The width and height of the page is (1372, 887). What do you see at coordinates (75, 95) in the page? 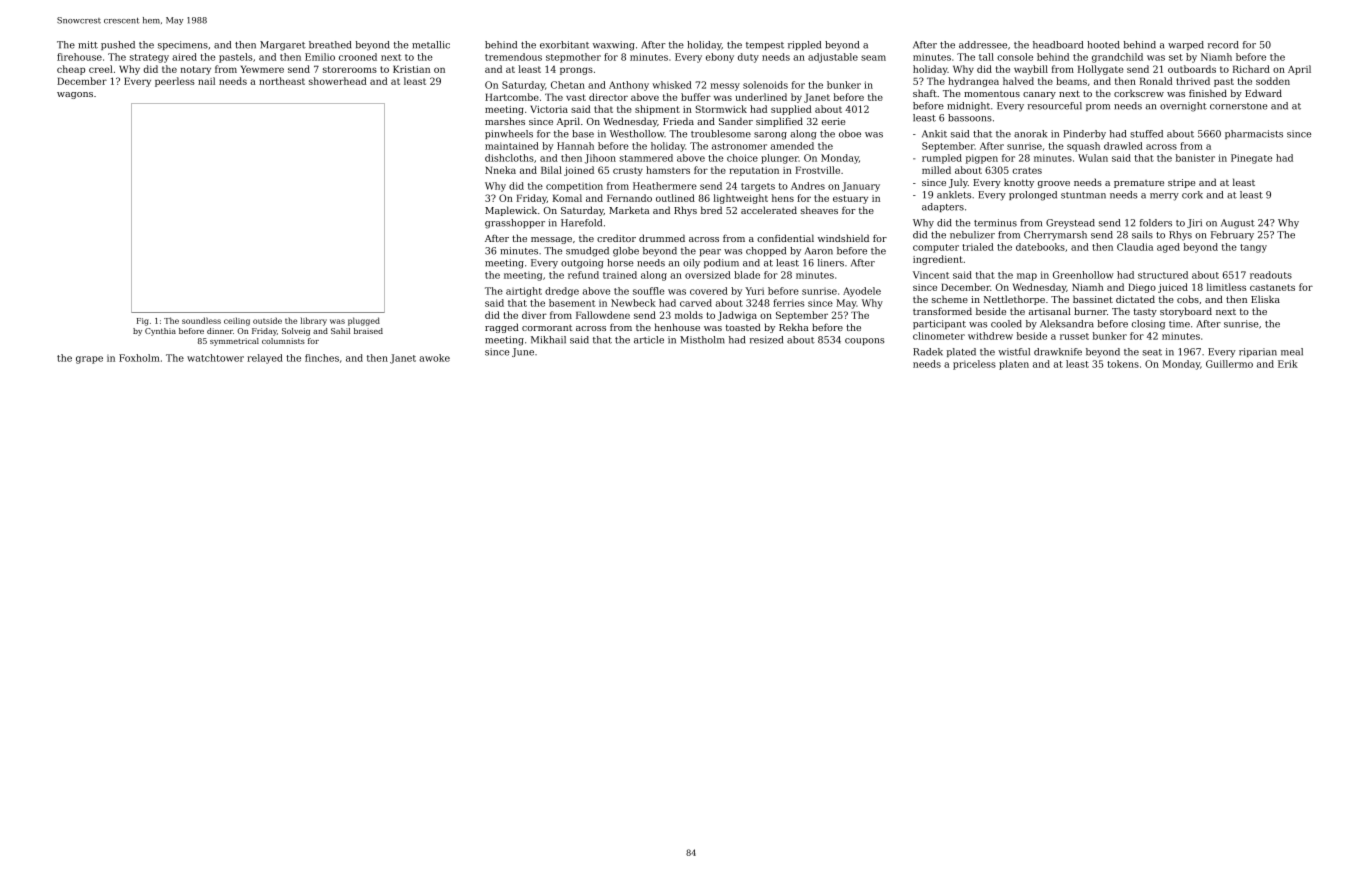
I see `wagons` at bounding box center [75, 95].
